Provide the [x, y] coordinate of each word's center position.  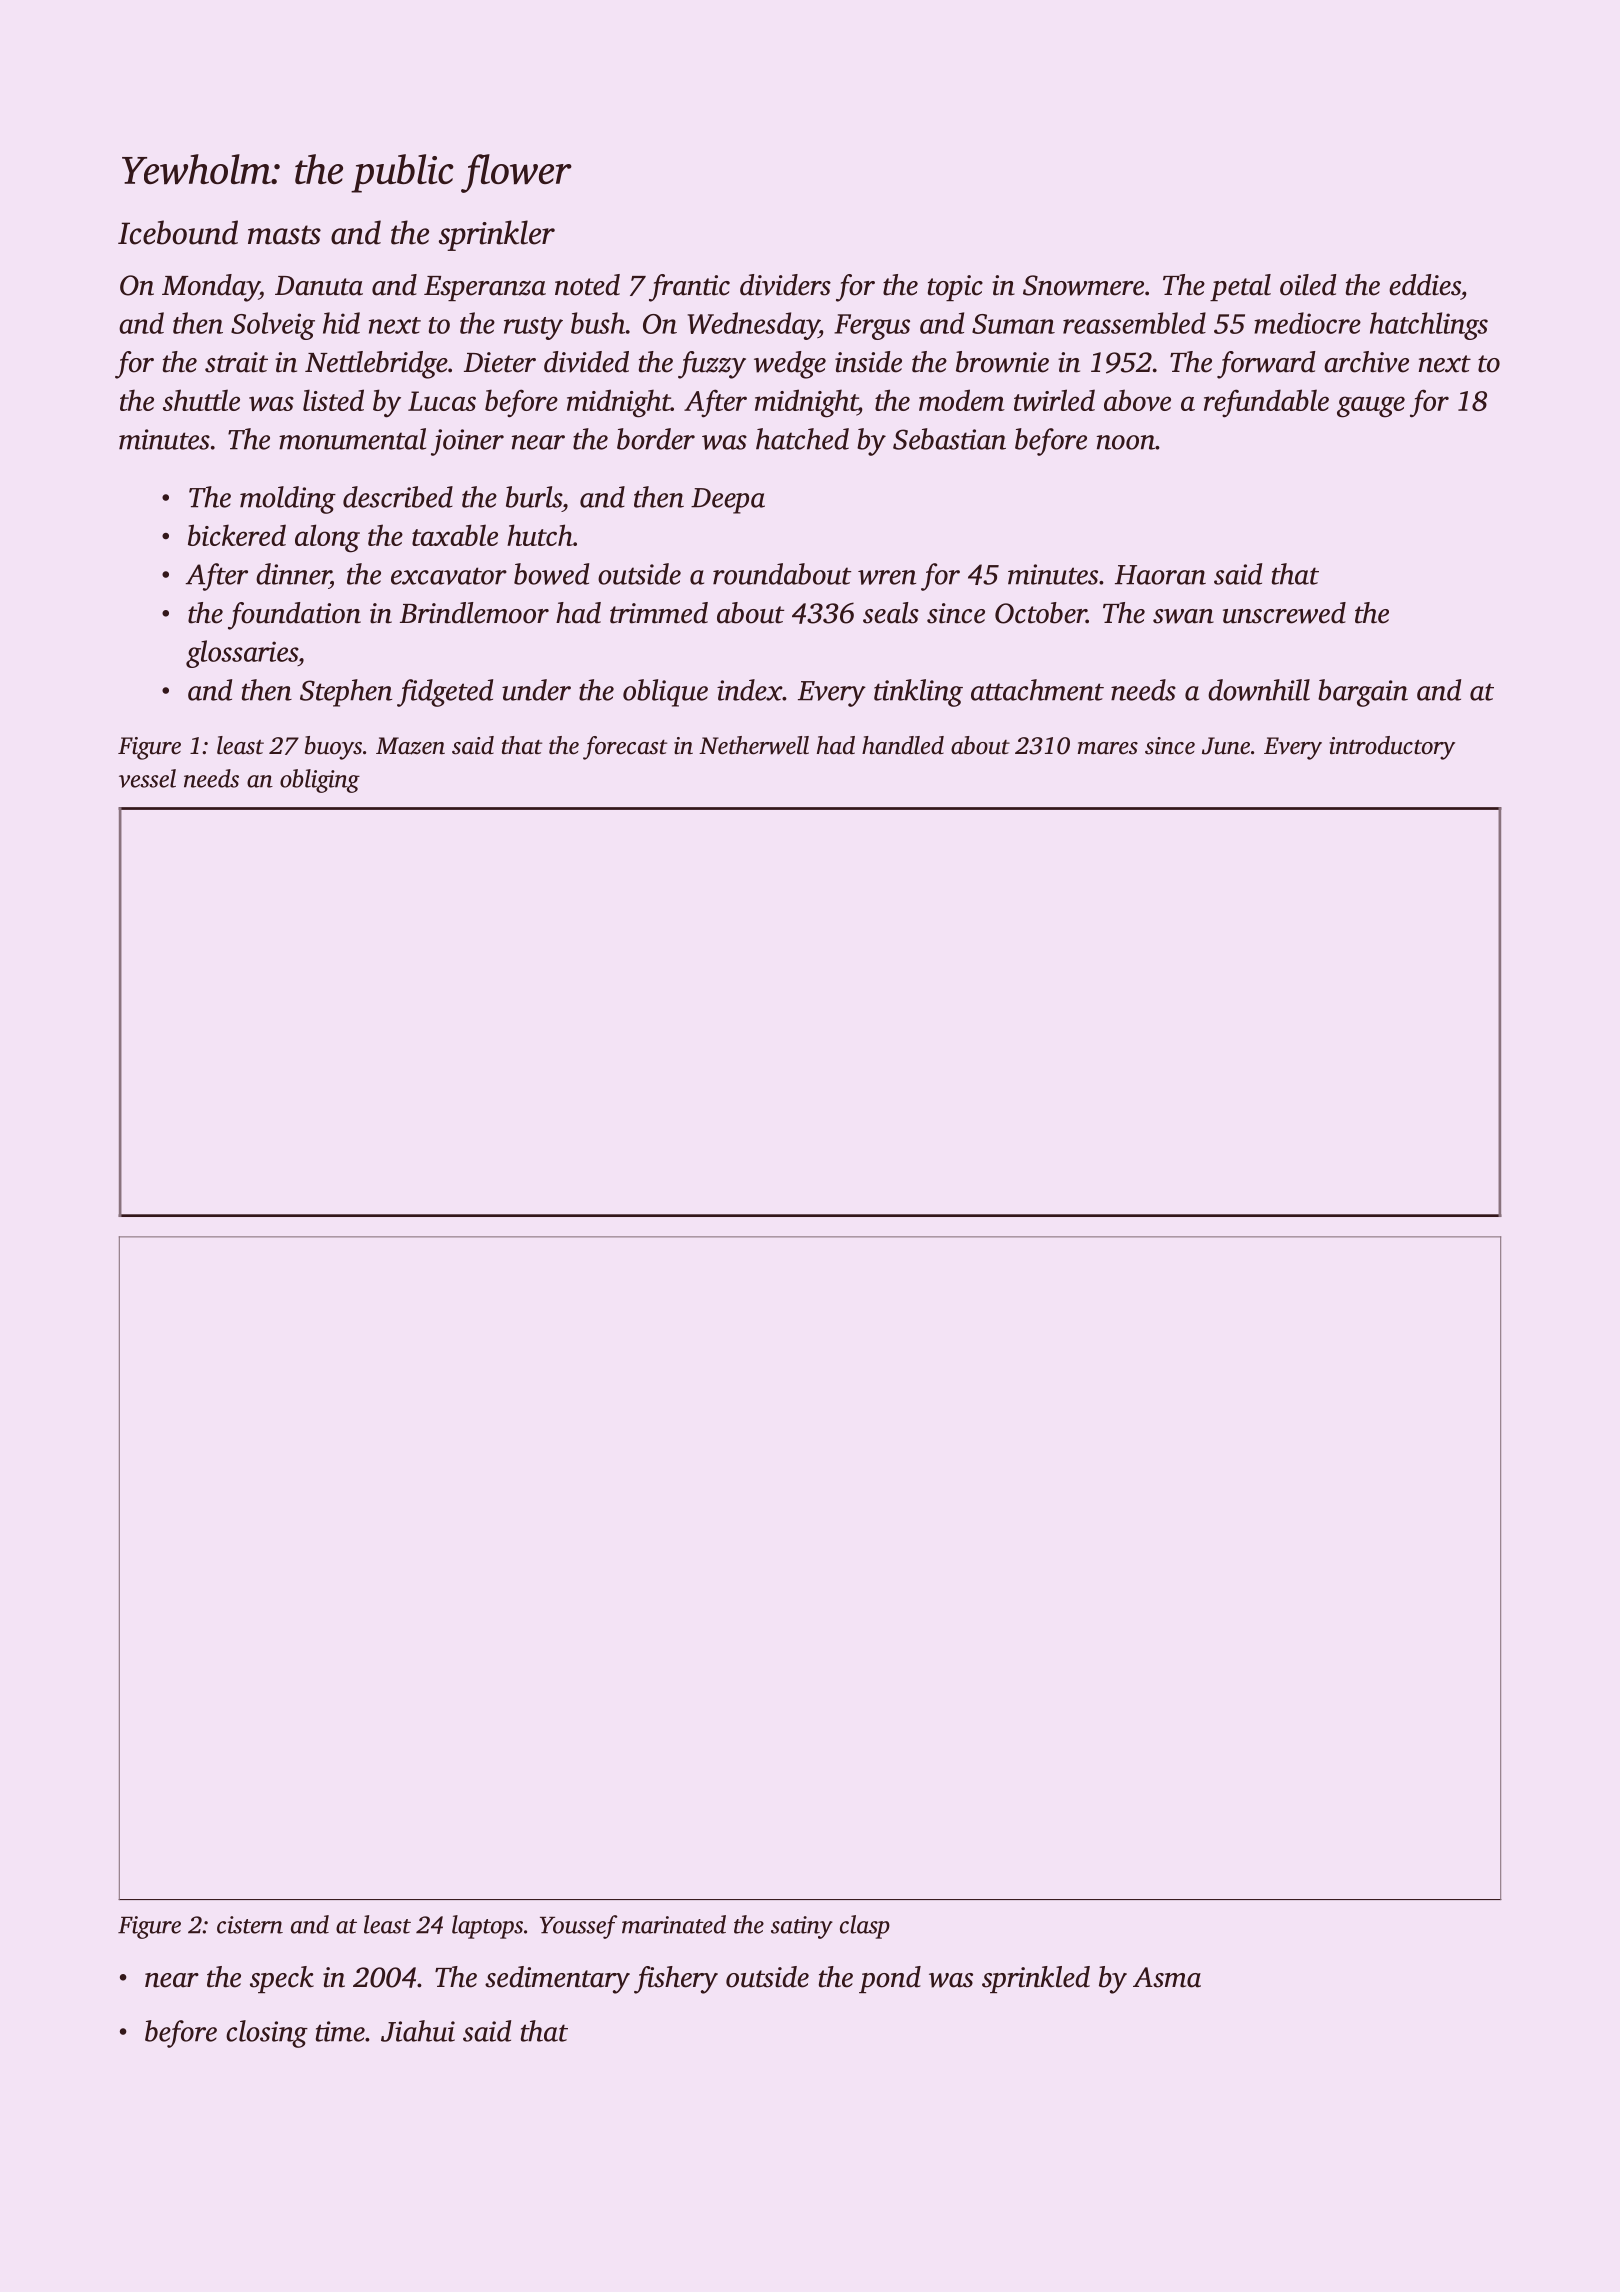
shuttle [201, 400]
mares [1108, 748]
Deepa [728, 501]
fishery [676, 1980]
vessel [147, 778]
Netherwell [754, 745]
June [1226, 746]
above [1137, 400]
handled [903, 745]
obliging [320, 781]
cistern [250, 1925]
